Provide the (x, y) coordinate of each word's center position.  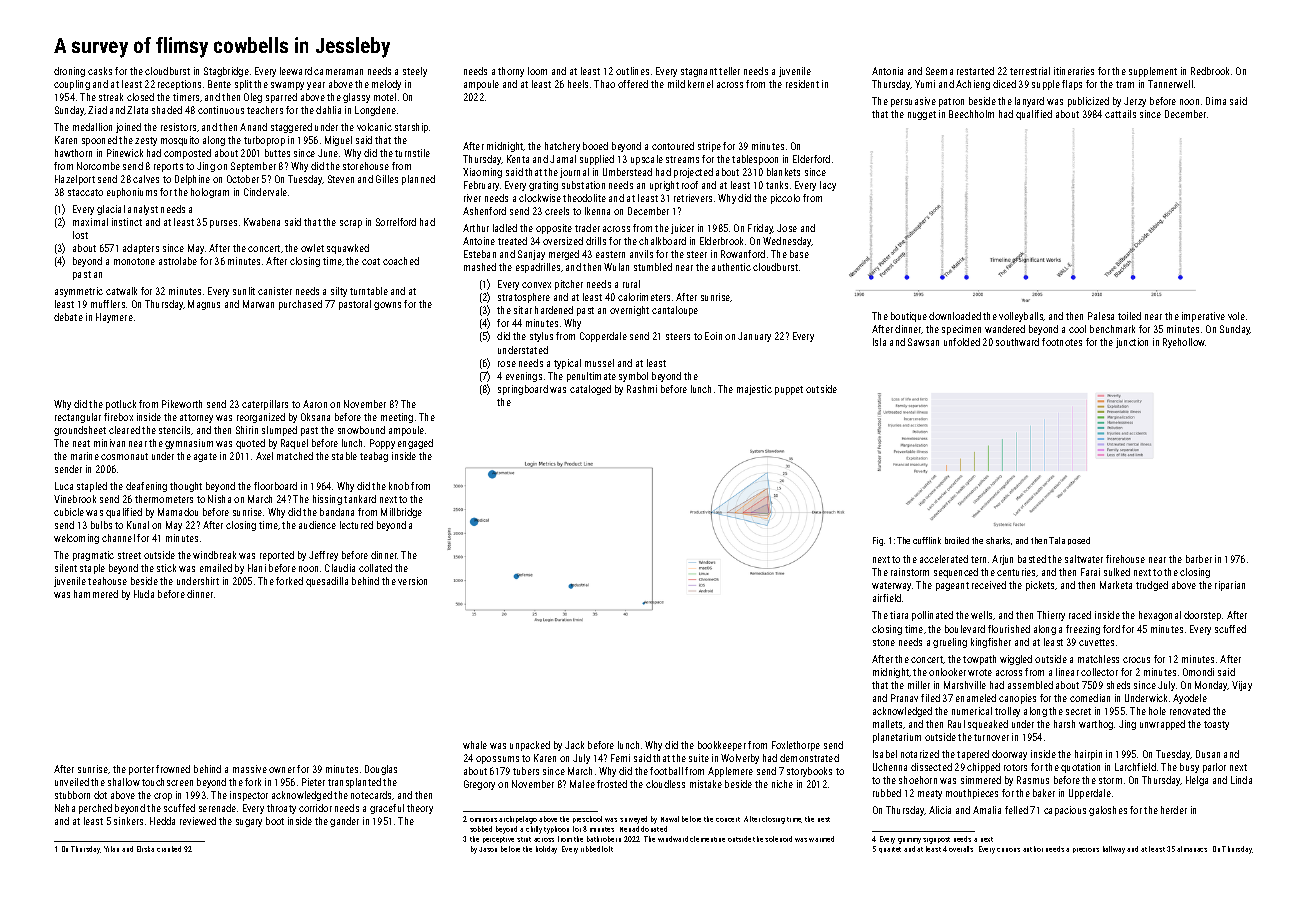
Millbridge (401, 513)
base (799, 254)
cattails (1120, 114)
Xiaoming (482, 173)
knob (399, 486)
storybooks (809, 772)
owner (282, 770)
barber (1199, 559)
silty (339, 292)
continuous (221, 110)
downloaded (955, 316)
